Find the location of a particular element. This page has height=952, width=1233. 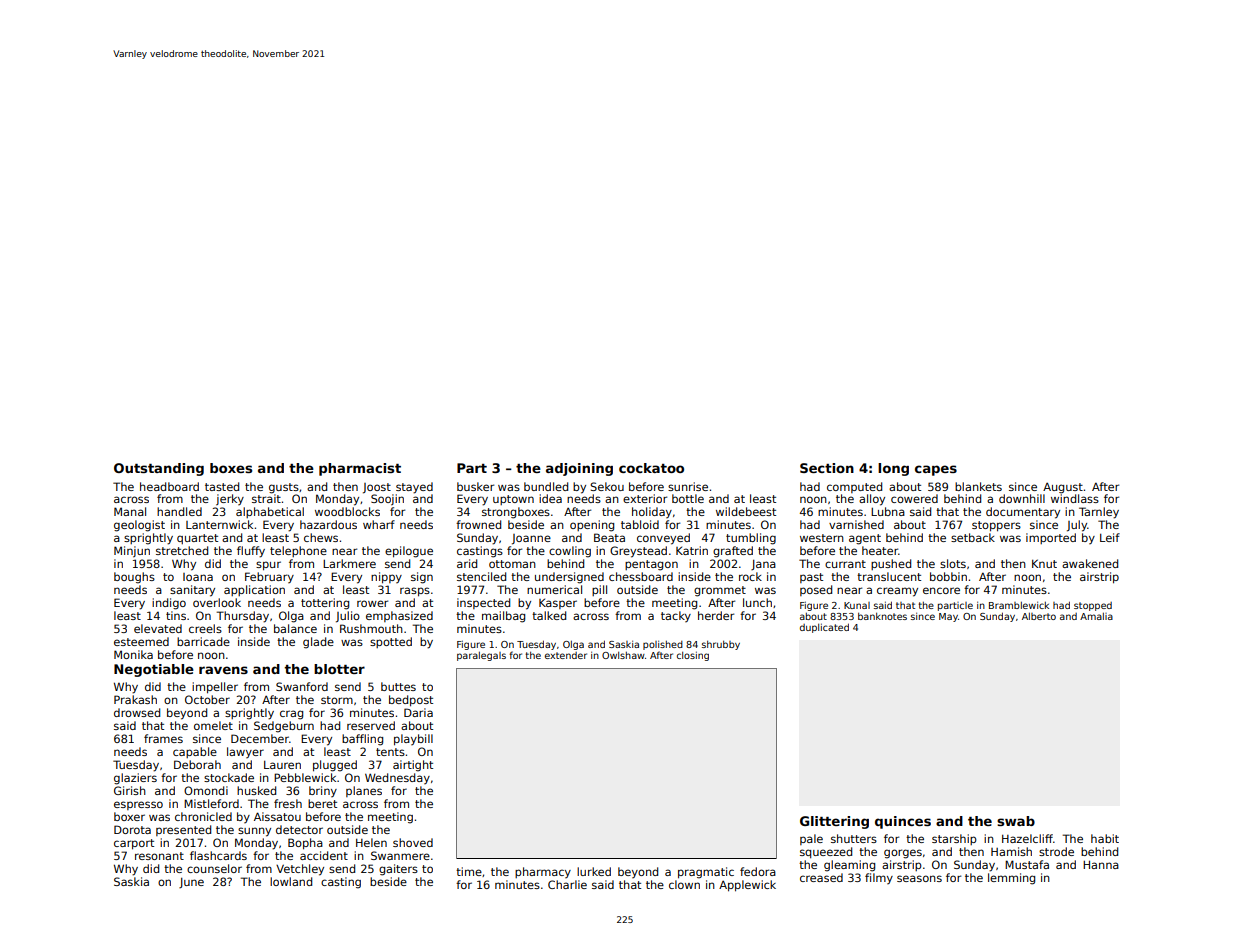

shoved is located at coordinates (413, 842).
